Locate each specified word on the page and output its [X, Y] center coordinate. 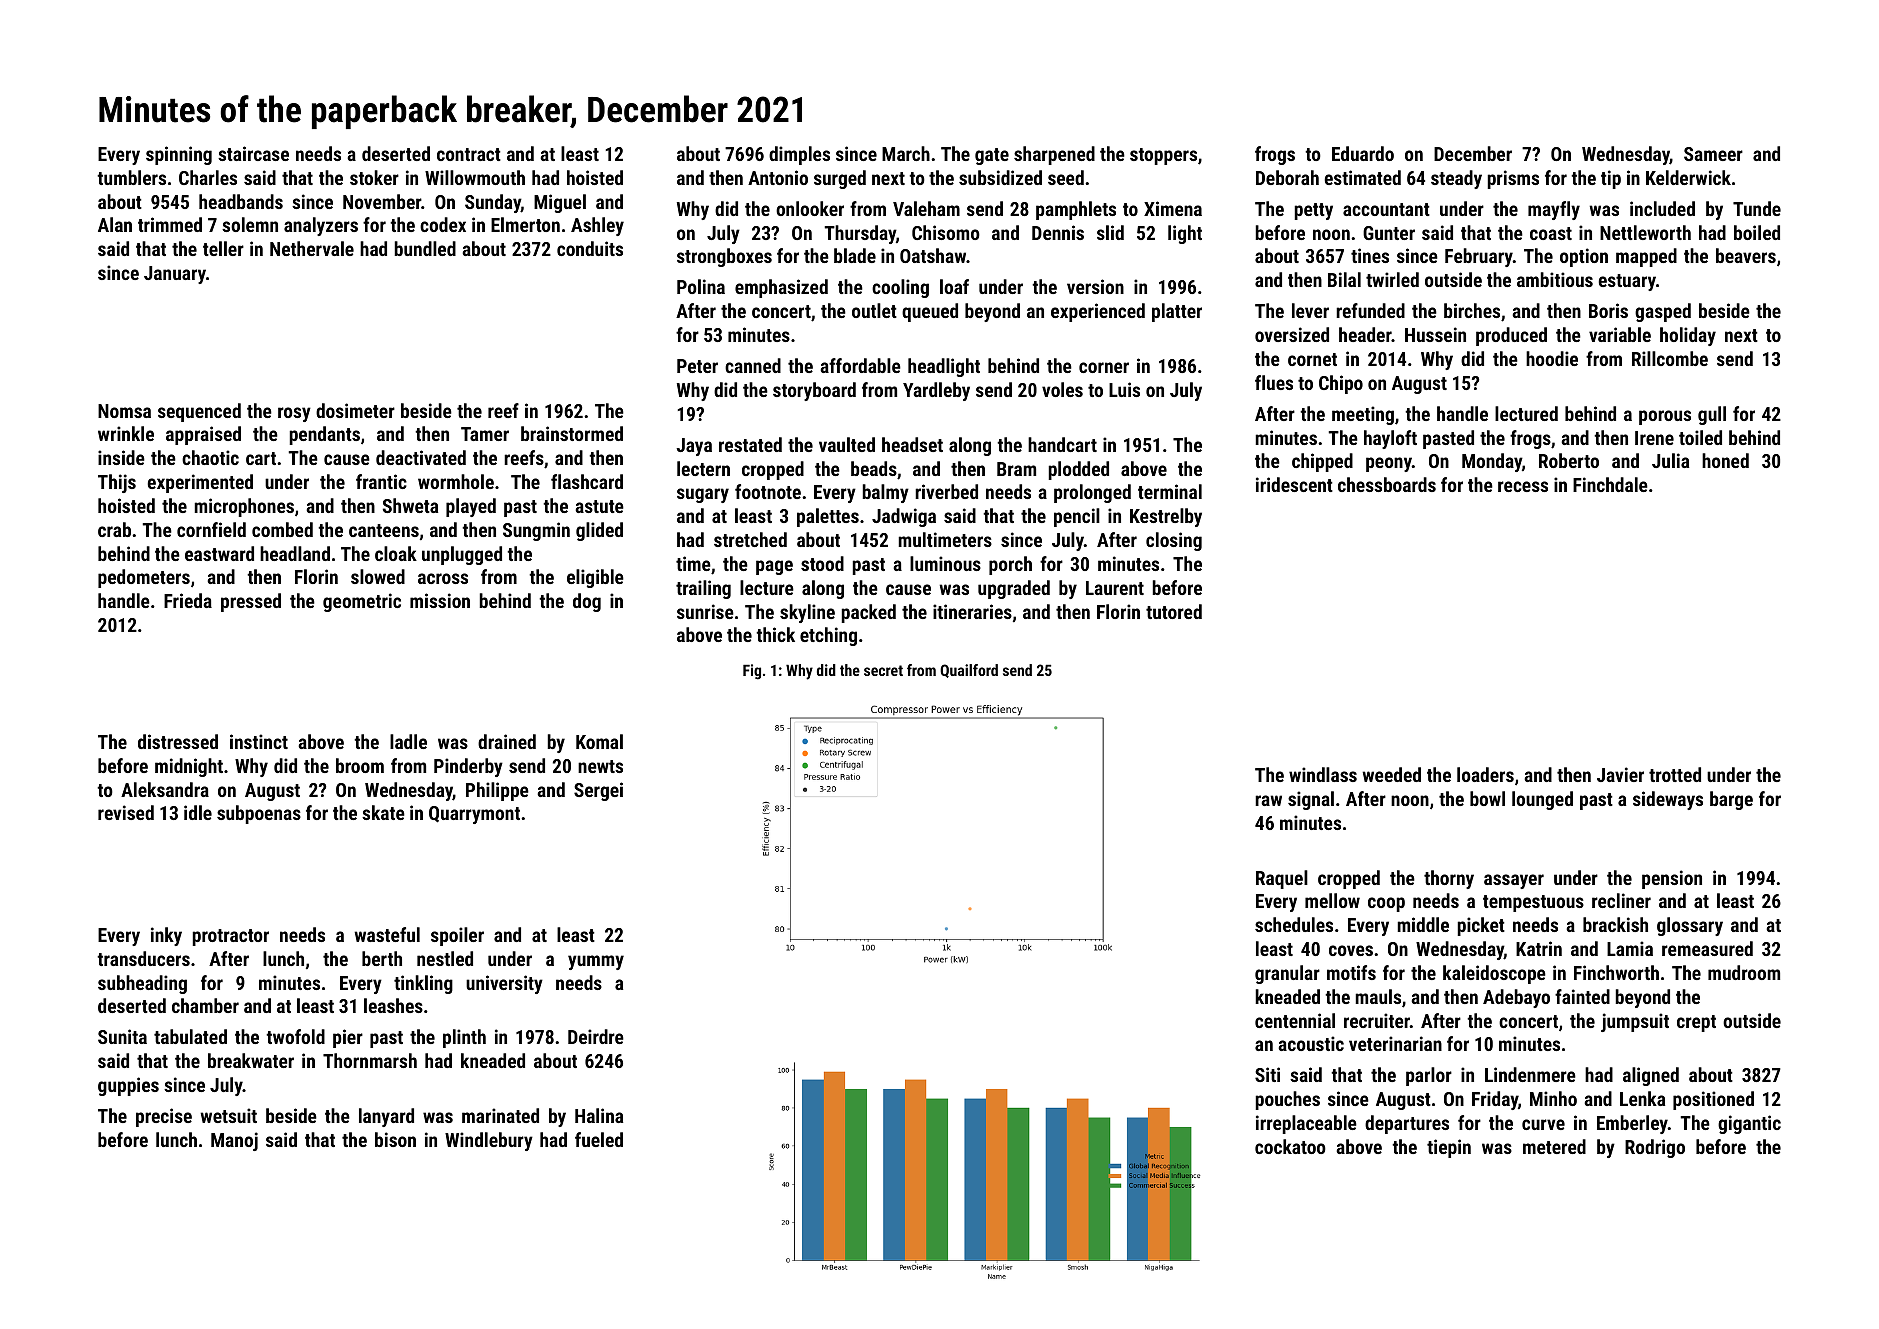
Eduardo [1363, 153]
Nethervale [312, 248]
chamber [205, 1005]
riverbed [946, 491]
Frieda [188, 600]
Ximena [1173, 208]
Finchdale [1610, 484]
